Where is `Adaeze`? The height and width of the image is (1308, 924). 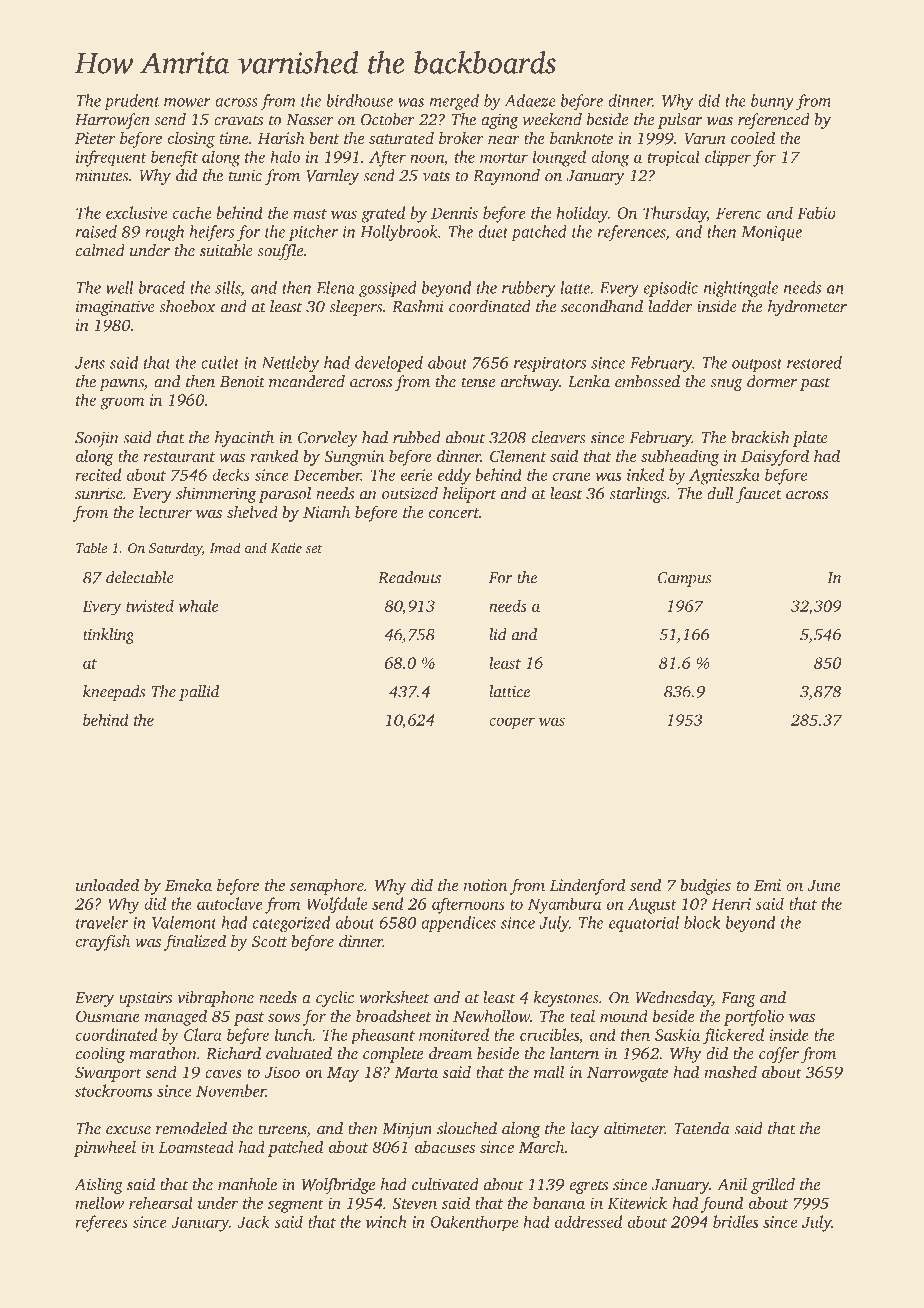
Adaeze is located at coordinates (530, 100).
